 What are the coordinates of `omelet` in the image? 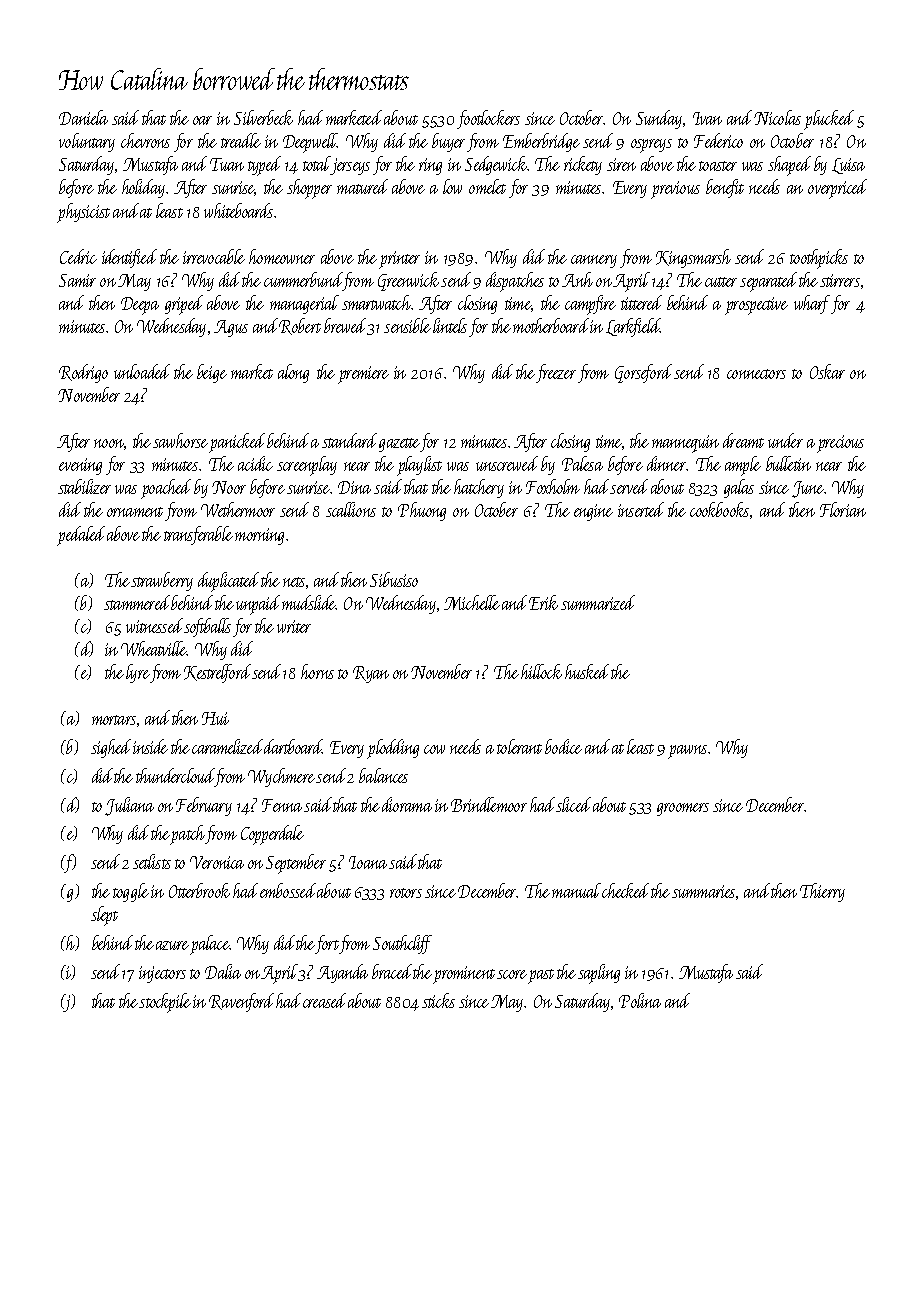 It's located at (487, 186).
